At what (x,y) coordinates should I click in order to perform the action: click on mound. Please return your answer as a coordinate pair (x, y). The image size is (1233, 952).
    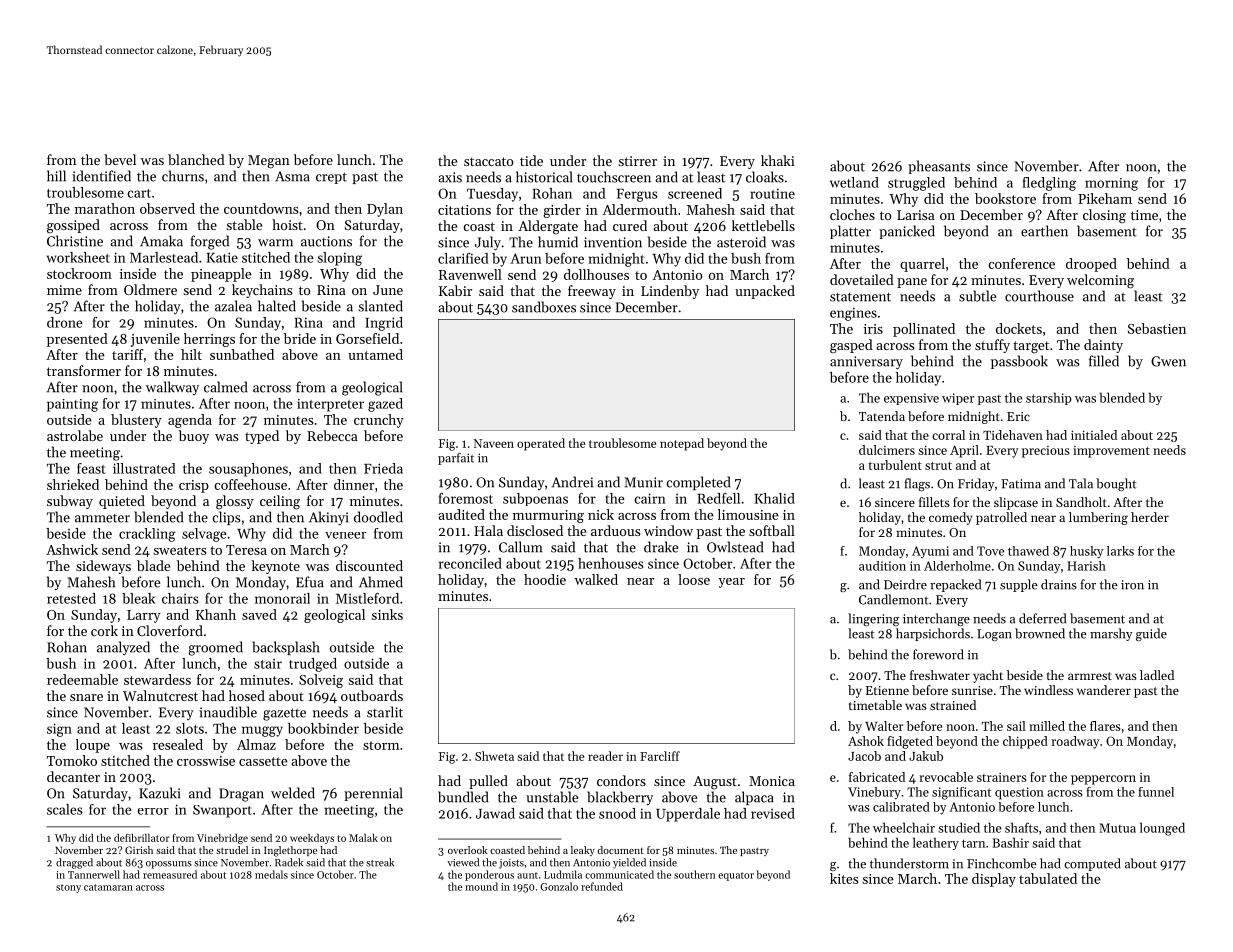
    Looking at the image, I should click on (481, 886).
